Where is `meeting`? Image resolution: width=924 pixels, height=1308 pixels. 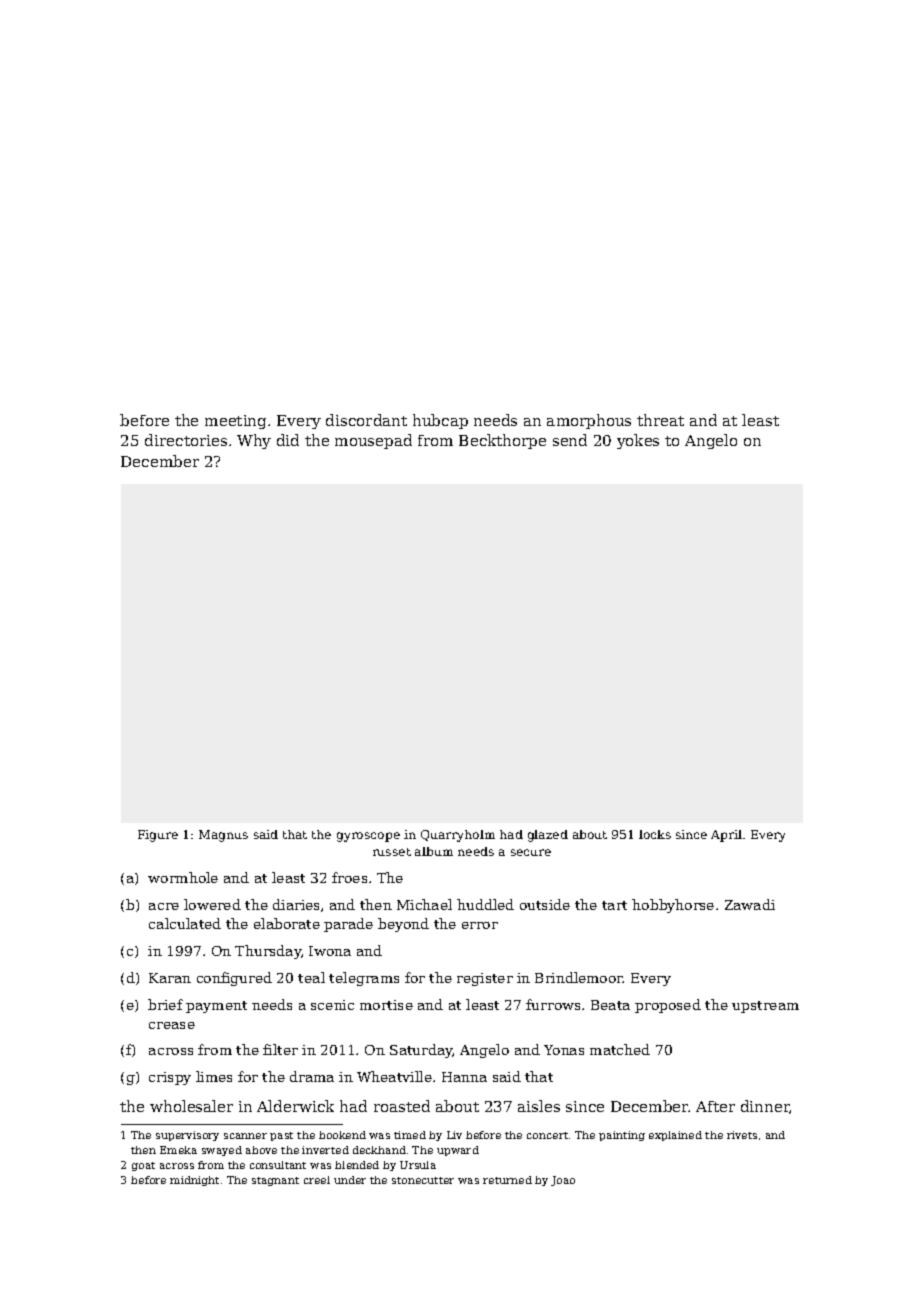 meeting is located at coordinates (235, 422).
